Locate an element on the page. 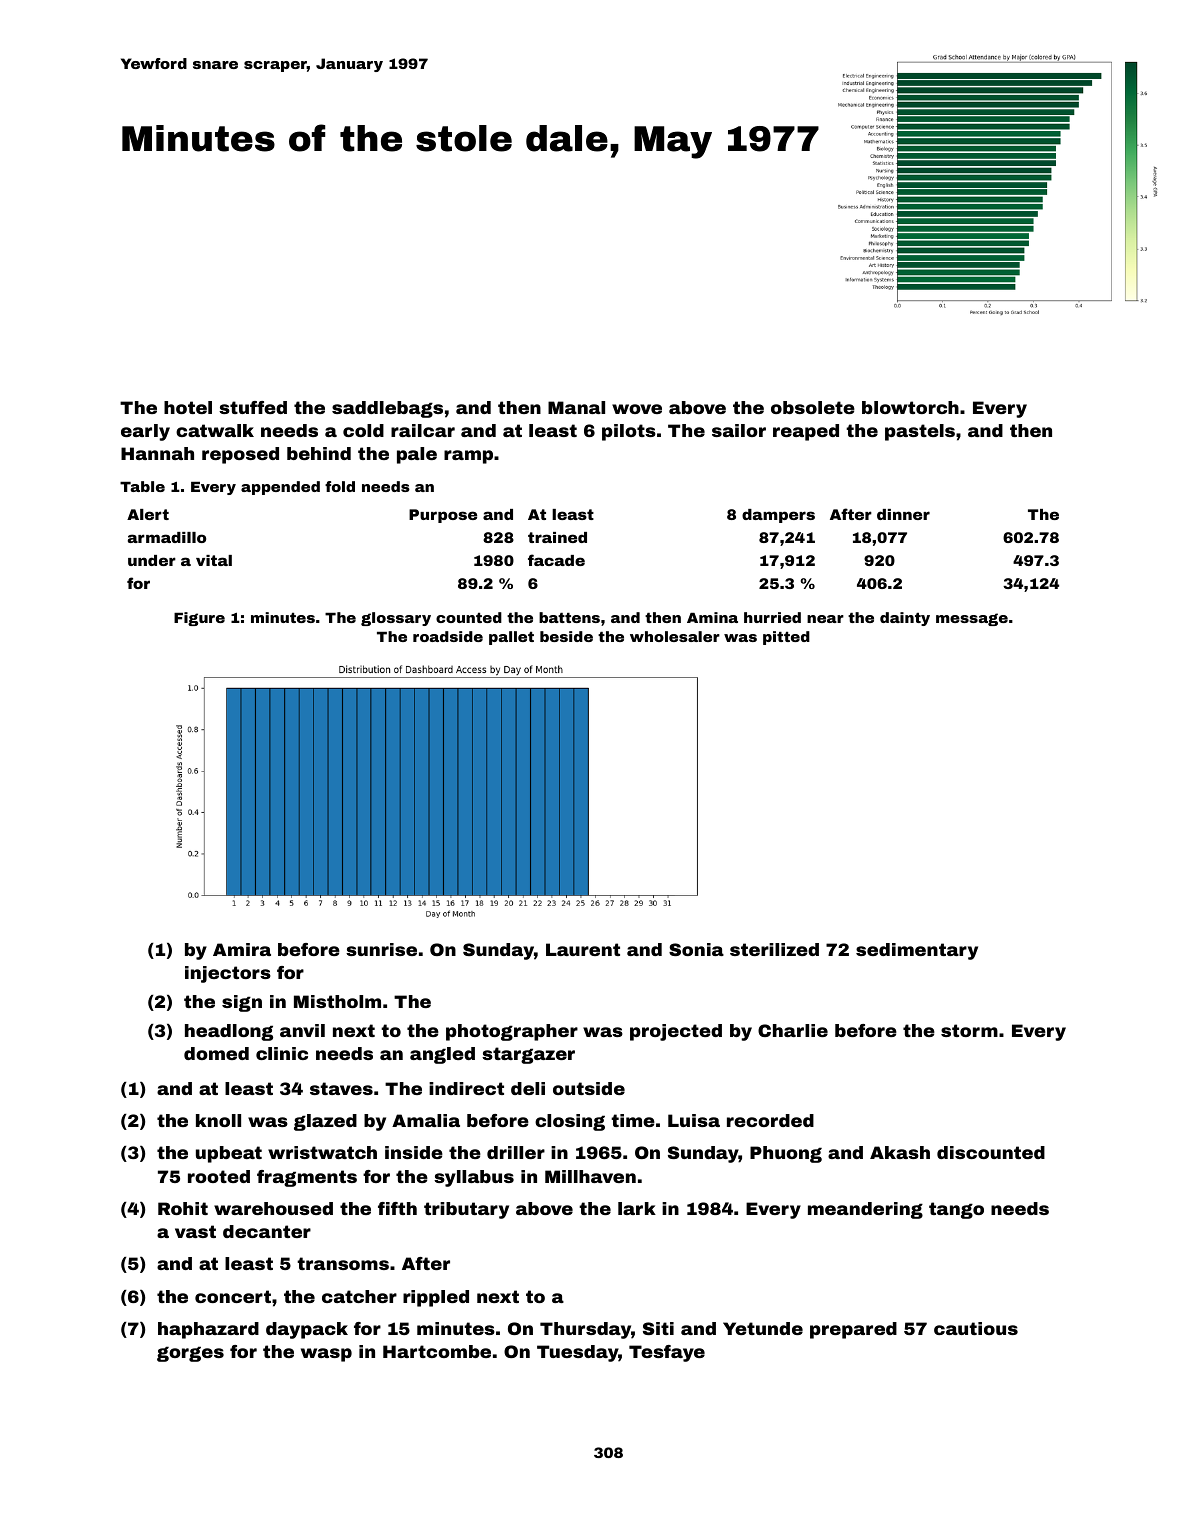 The image size is (1187, 1536). gorges is located at coordinates (190, 1354).
